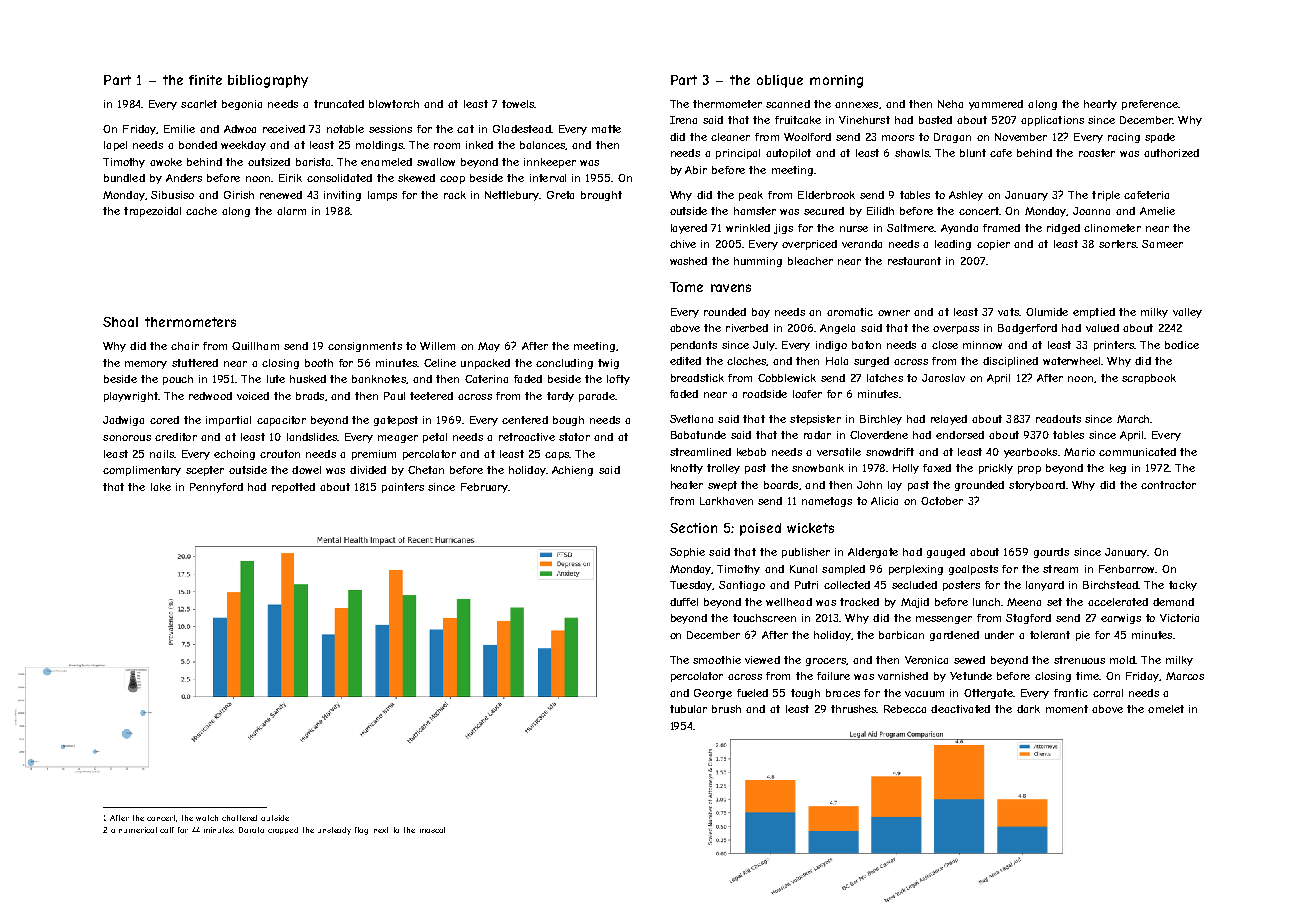 This screenshot has height=924, width=1308. I want to click on tubular, so click(688, 709).
